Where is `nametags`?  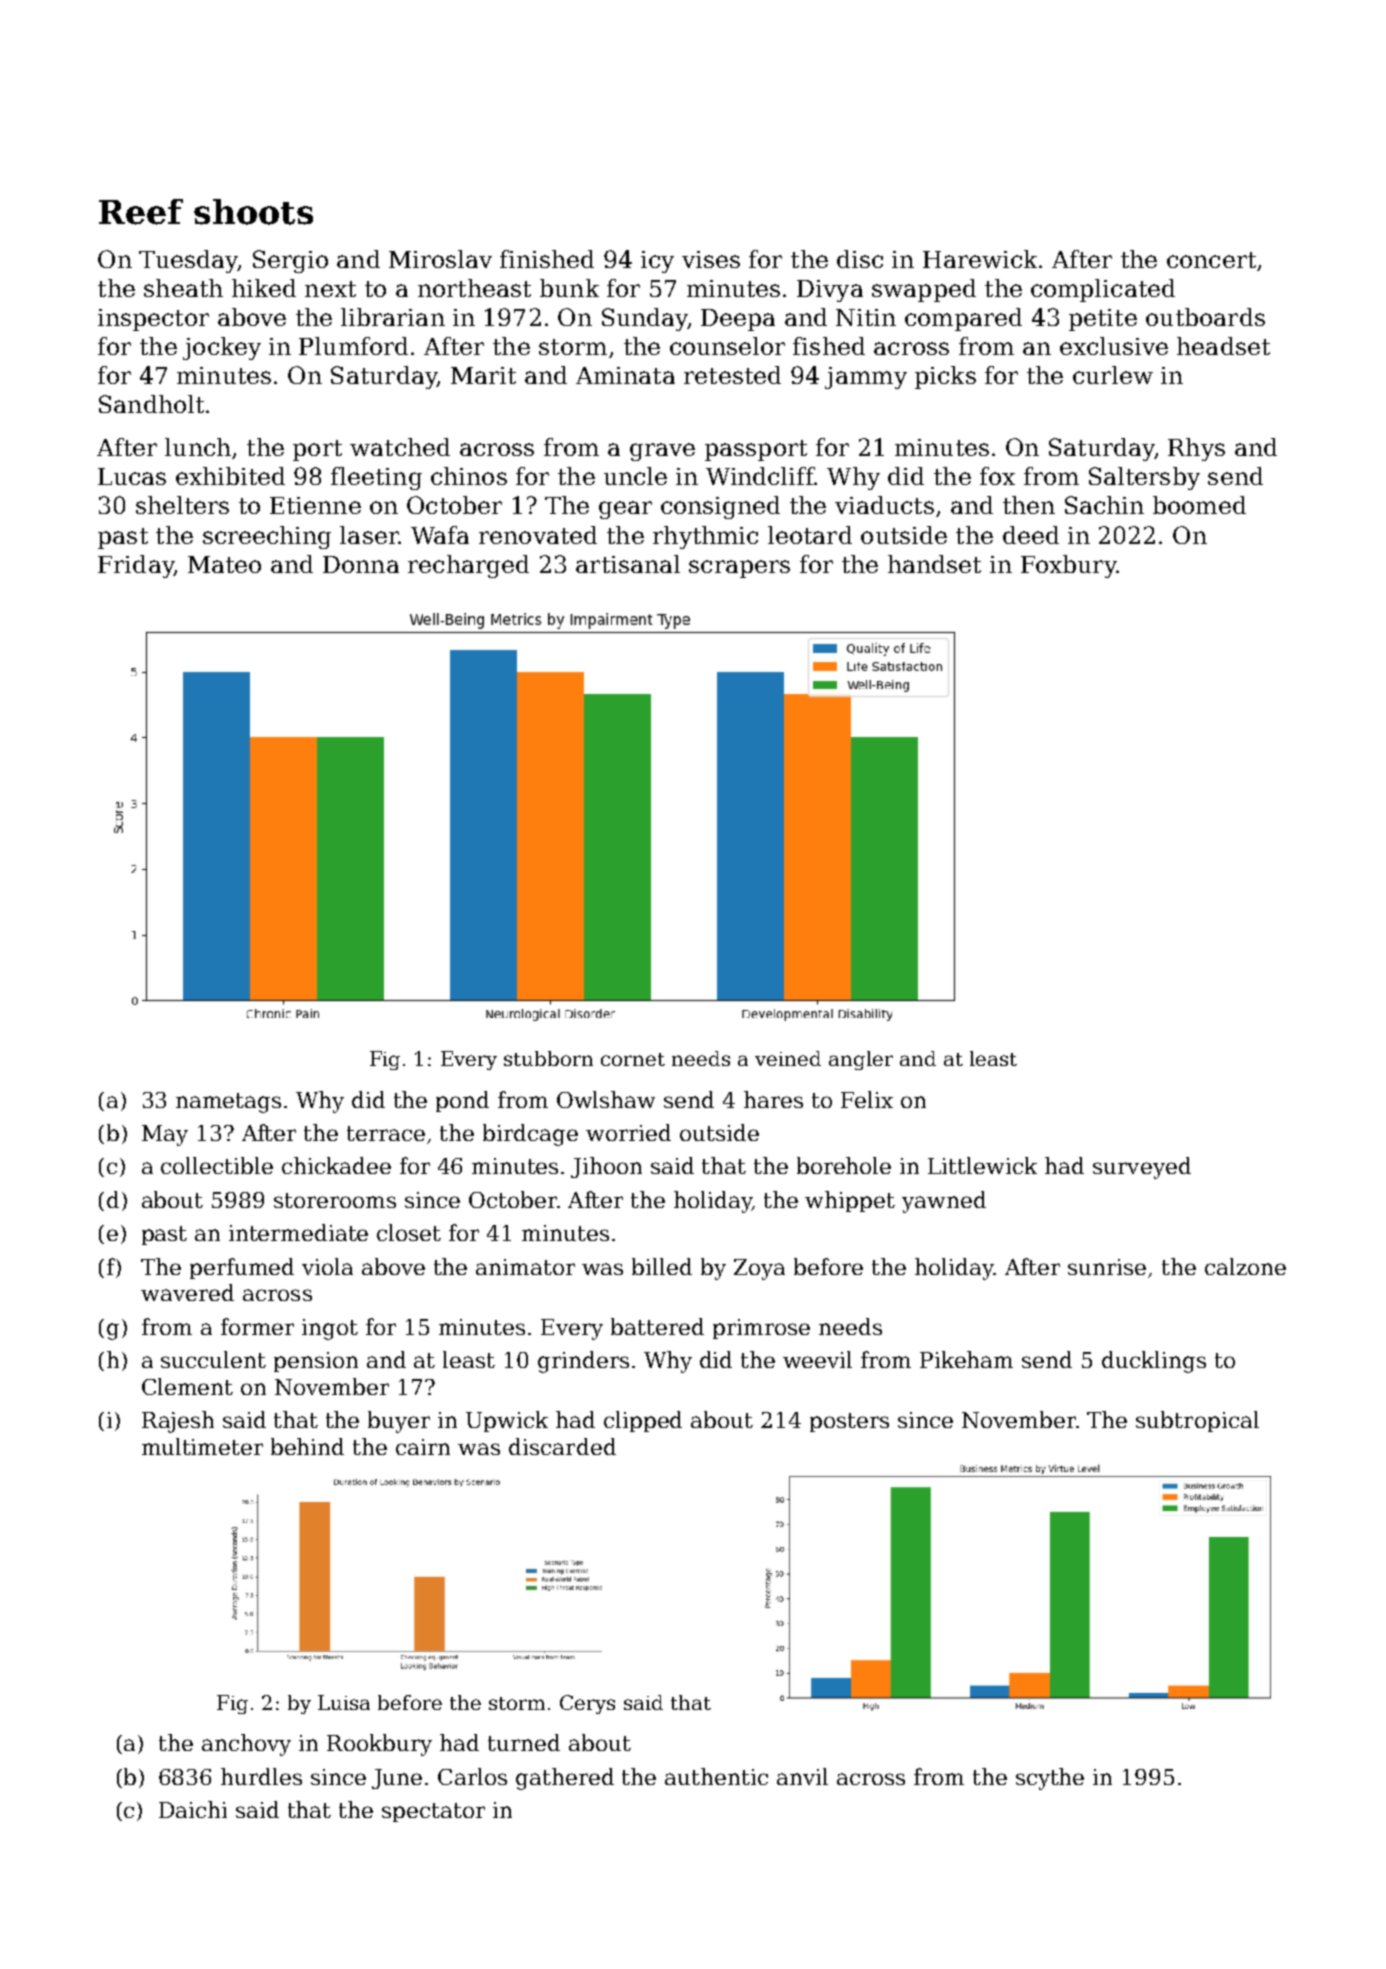
nametags is located at coordinates (228, 1103).
